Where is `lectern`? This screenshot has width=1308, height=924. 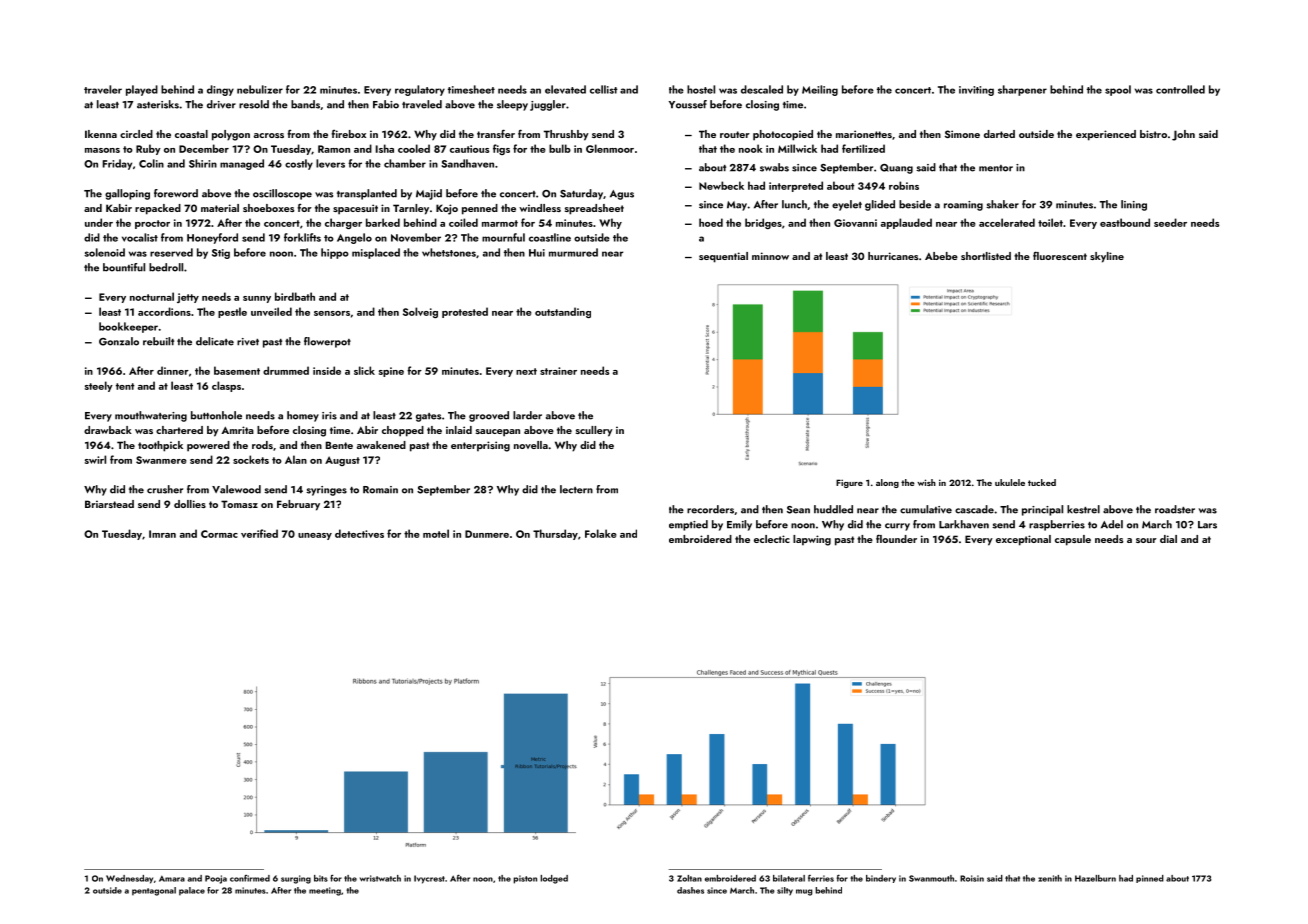 lectern is located at coordinates (576, 489).
